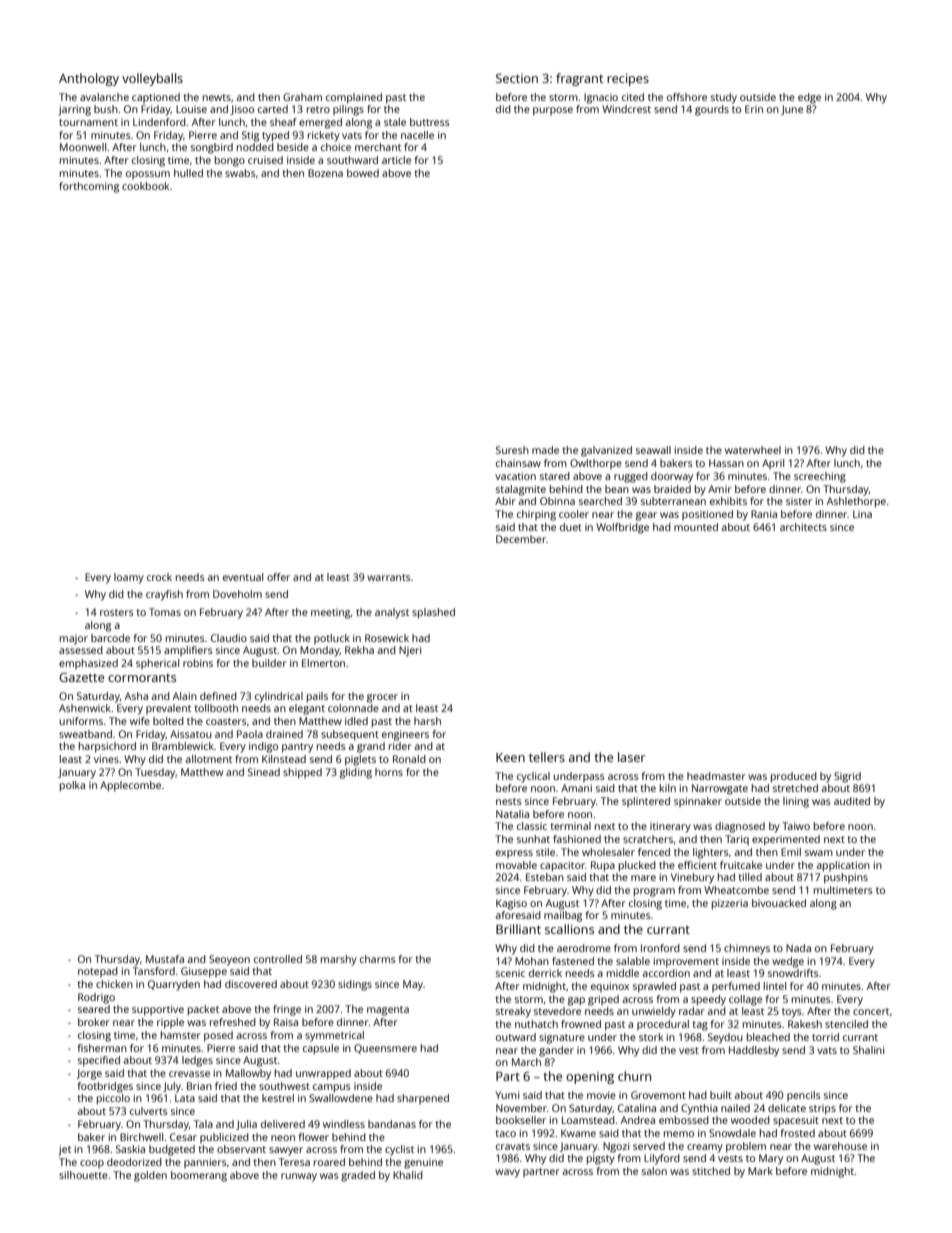 This screenshot has height=1233, width=952. I want to click on jet, so click(64, 1150).
